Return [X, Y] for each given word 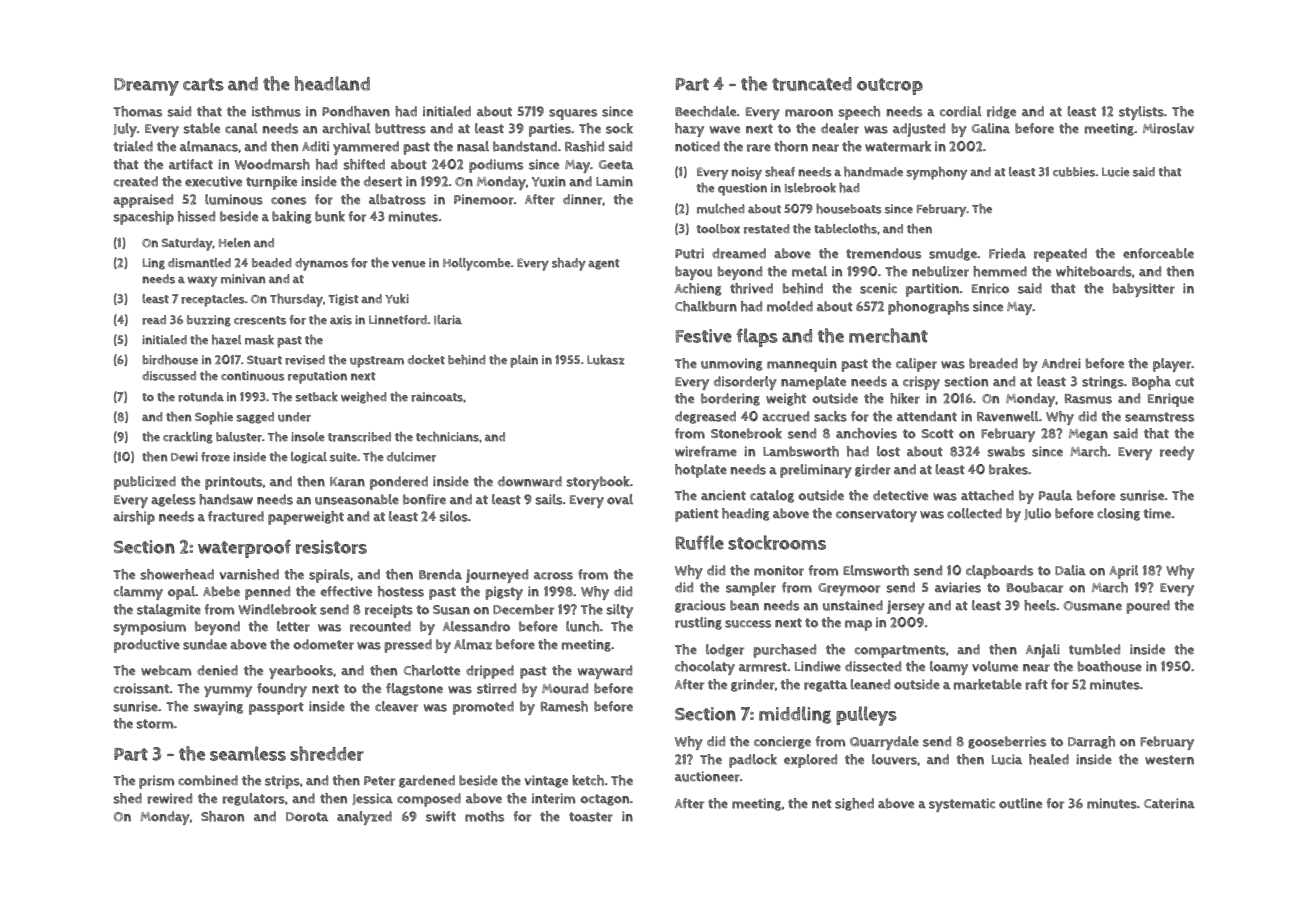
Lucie [1116, 172]
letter [293, 626]
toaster [591, 817]
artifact [191, 164]
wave [725, 130]
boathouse [1110, 666]
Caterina [1169, 803]
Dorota [307, 817]
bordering [730, 399]
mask [259, 340]
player [1172, 365]
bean [744, 605]
